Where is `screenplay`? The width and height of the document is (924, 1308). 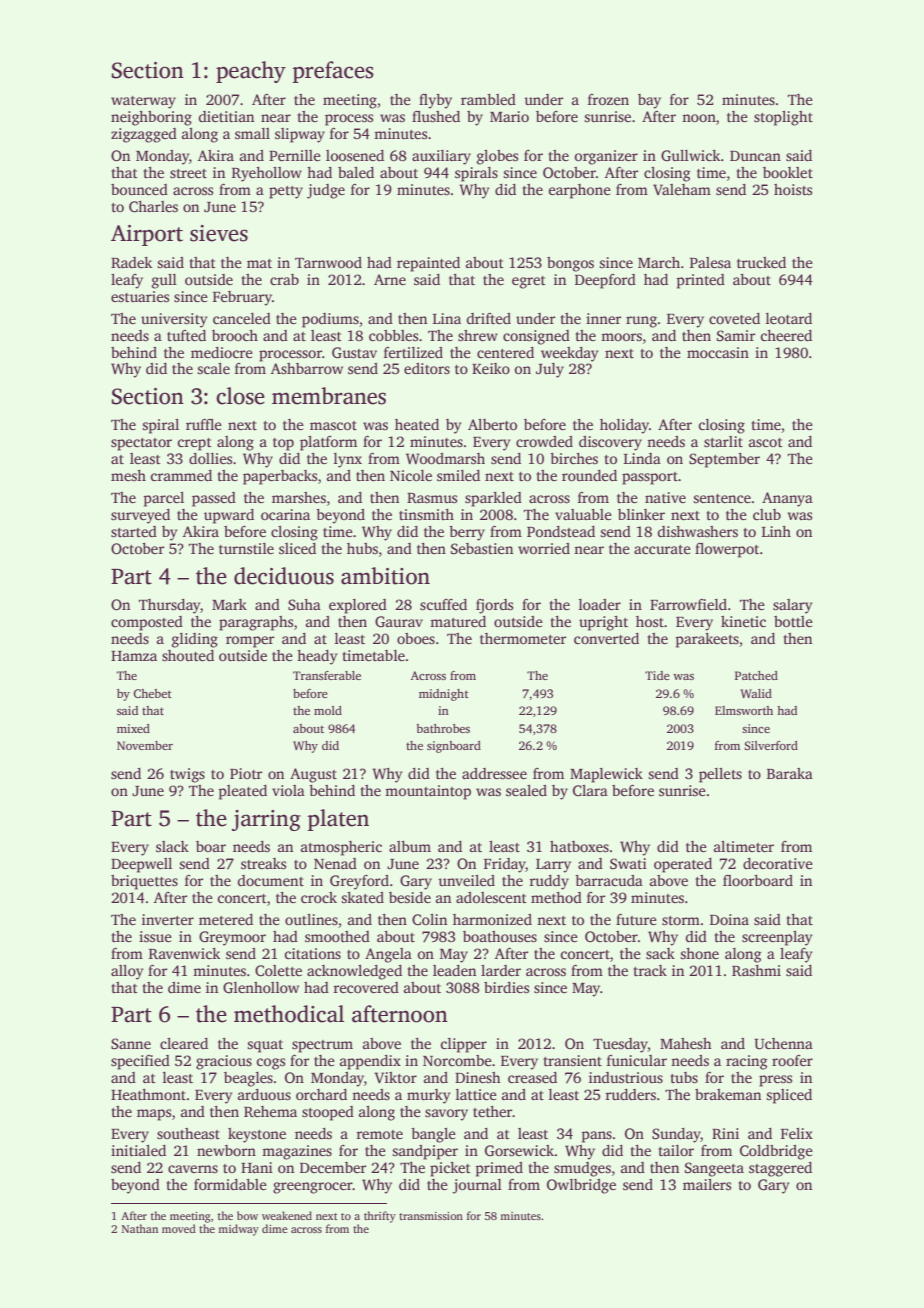 screenplay is located at coordinates (777, 938).
